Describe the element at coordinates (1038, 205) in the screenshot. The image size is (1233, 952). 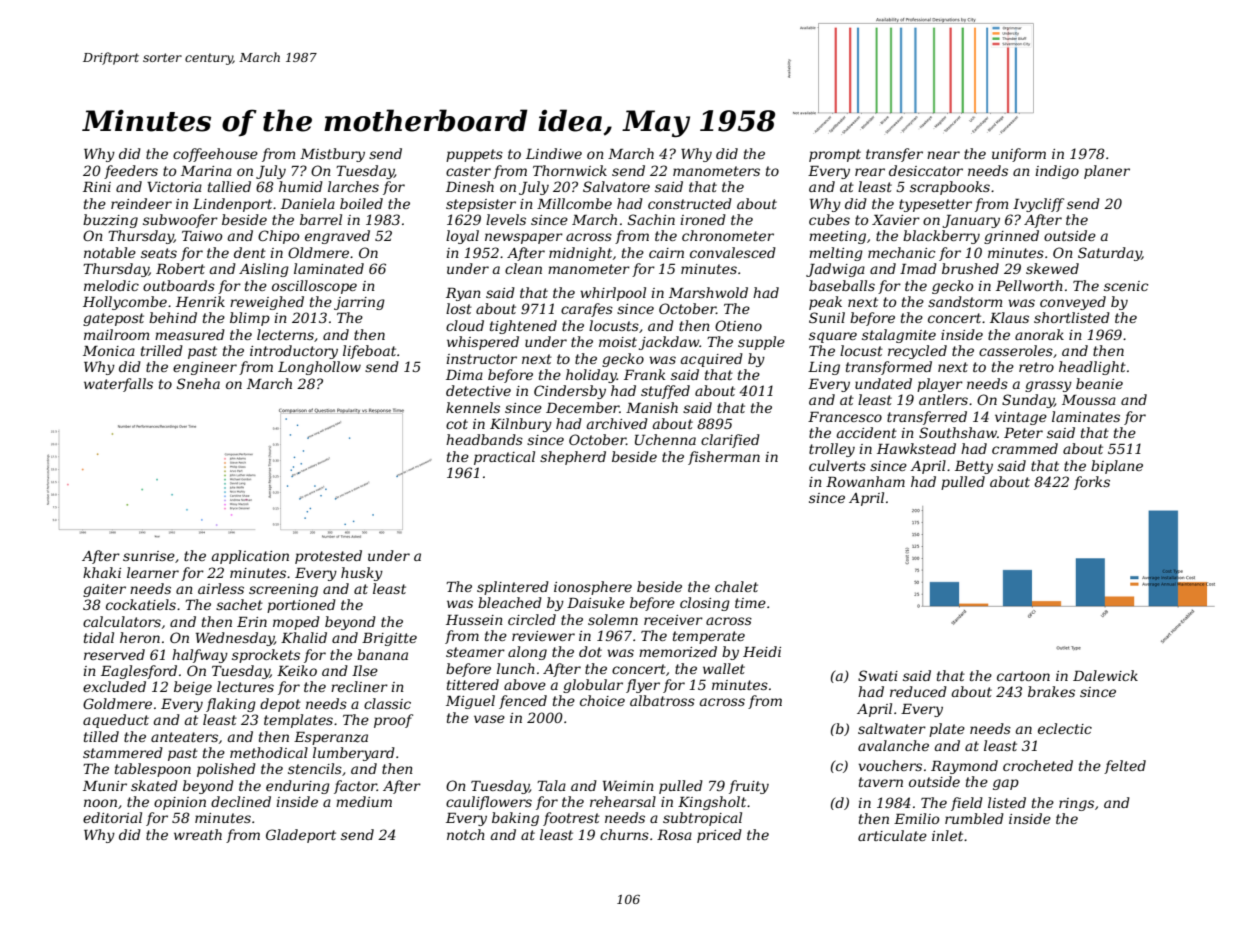
I see `Ivycliff` at that location.
